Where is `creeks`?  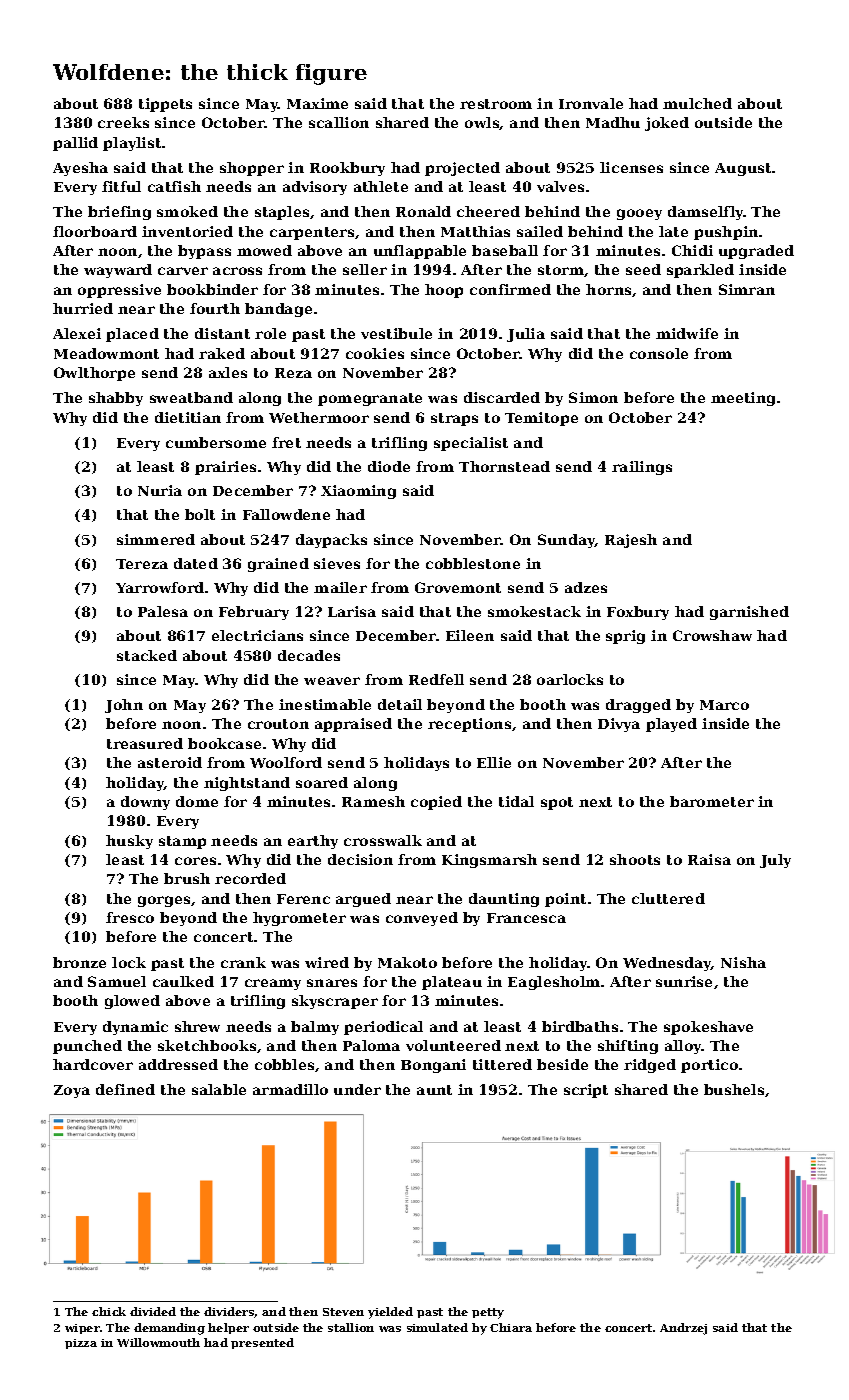
creeks is located at coordinates (123, 122).
